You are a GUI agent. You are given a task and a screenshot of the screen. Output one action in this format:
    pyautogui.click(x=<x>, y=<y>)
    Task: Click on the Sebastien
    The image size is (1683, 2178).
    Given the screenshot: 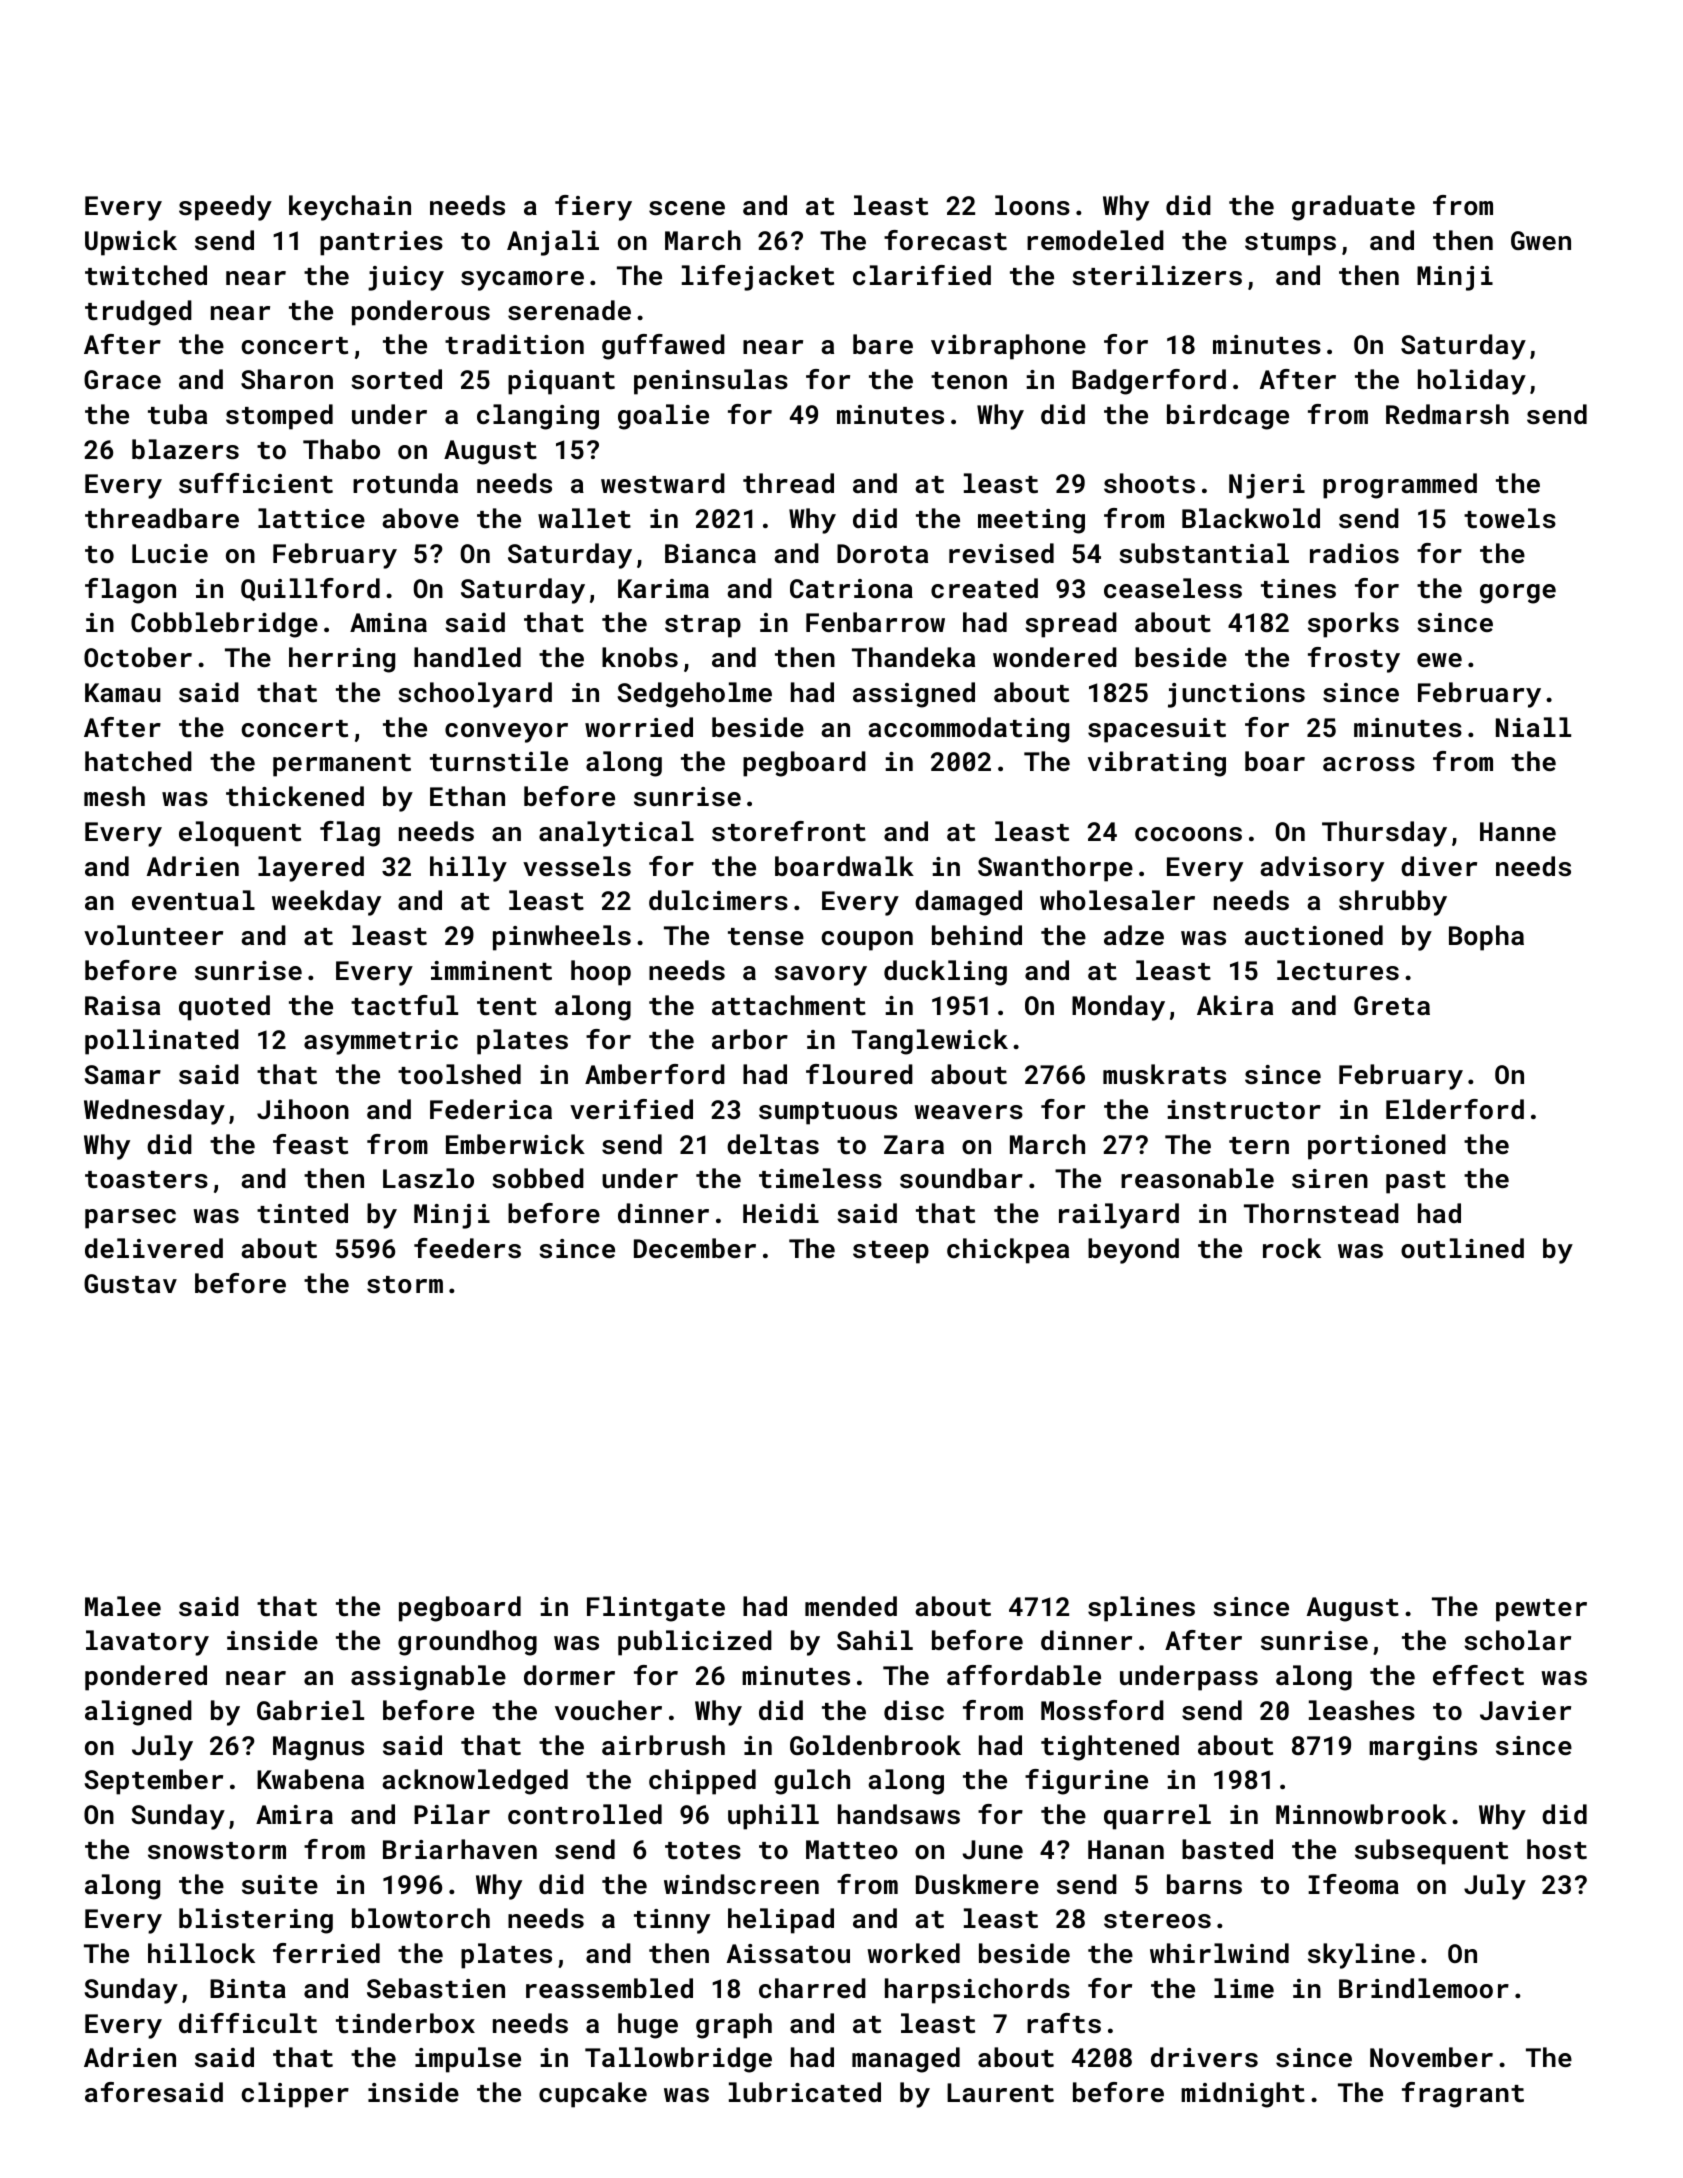 What is the action you would take?
    pyautogui.click(x=436, y=1988)
